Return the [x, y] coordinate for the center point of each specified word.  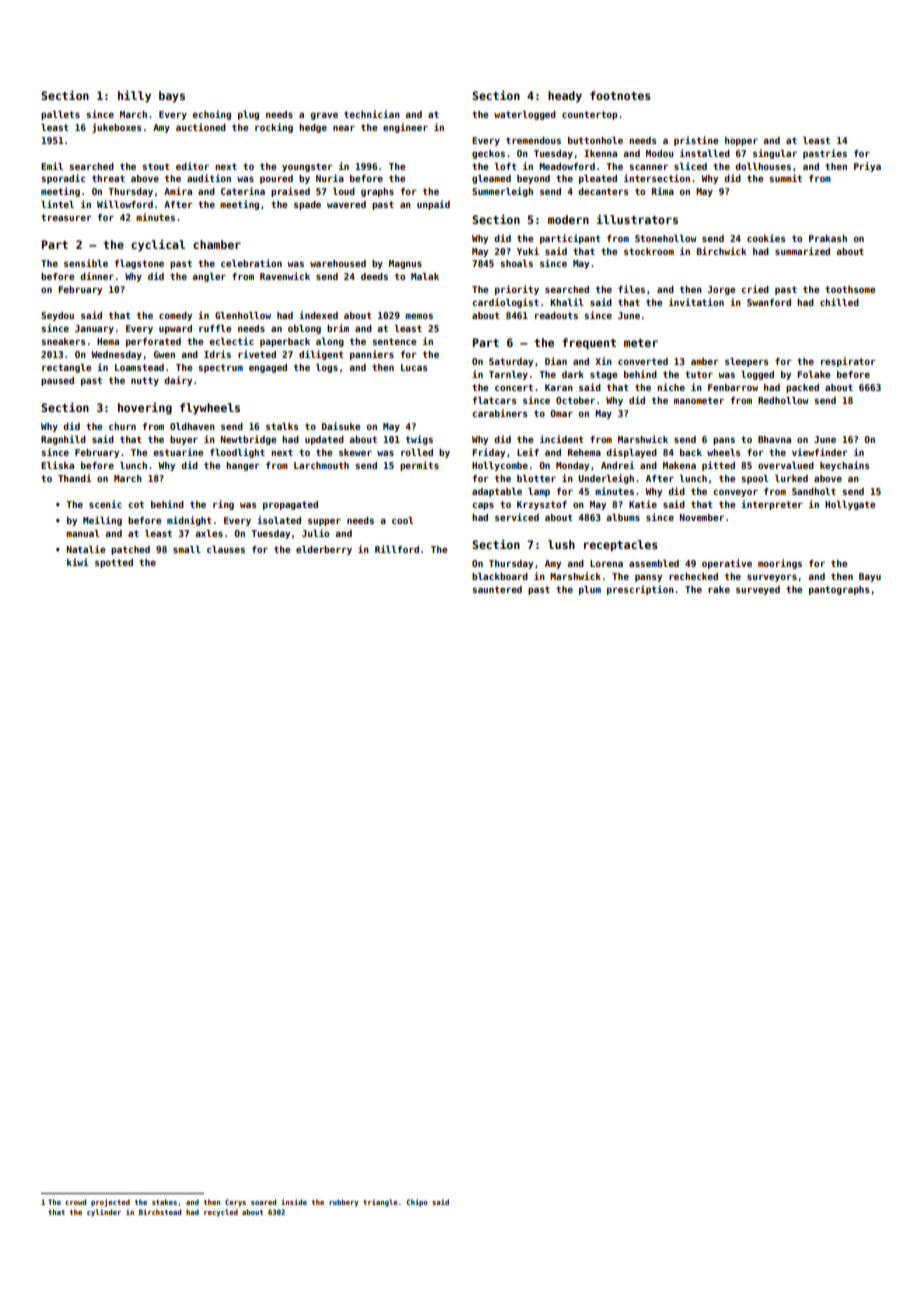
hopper [741, 141]
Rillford [397, 549]
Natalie [86, 549]
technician [372, 114]
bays [172, 97]
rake [719, 589]
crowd [75, 1202]
